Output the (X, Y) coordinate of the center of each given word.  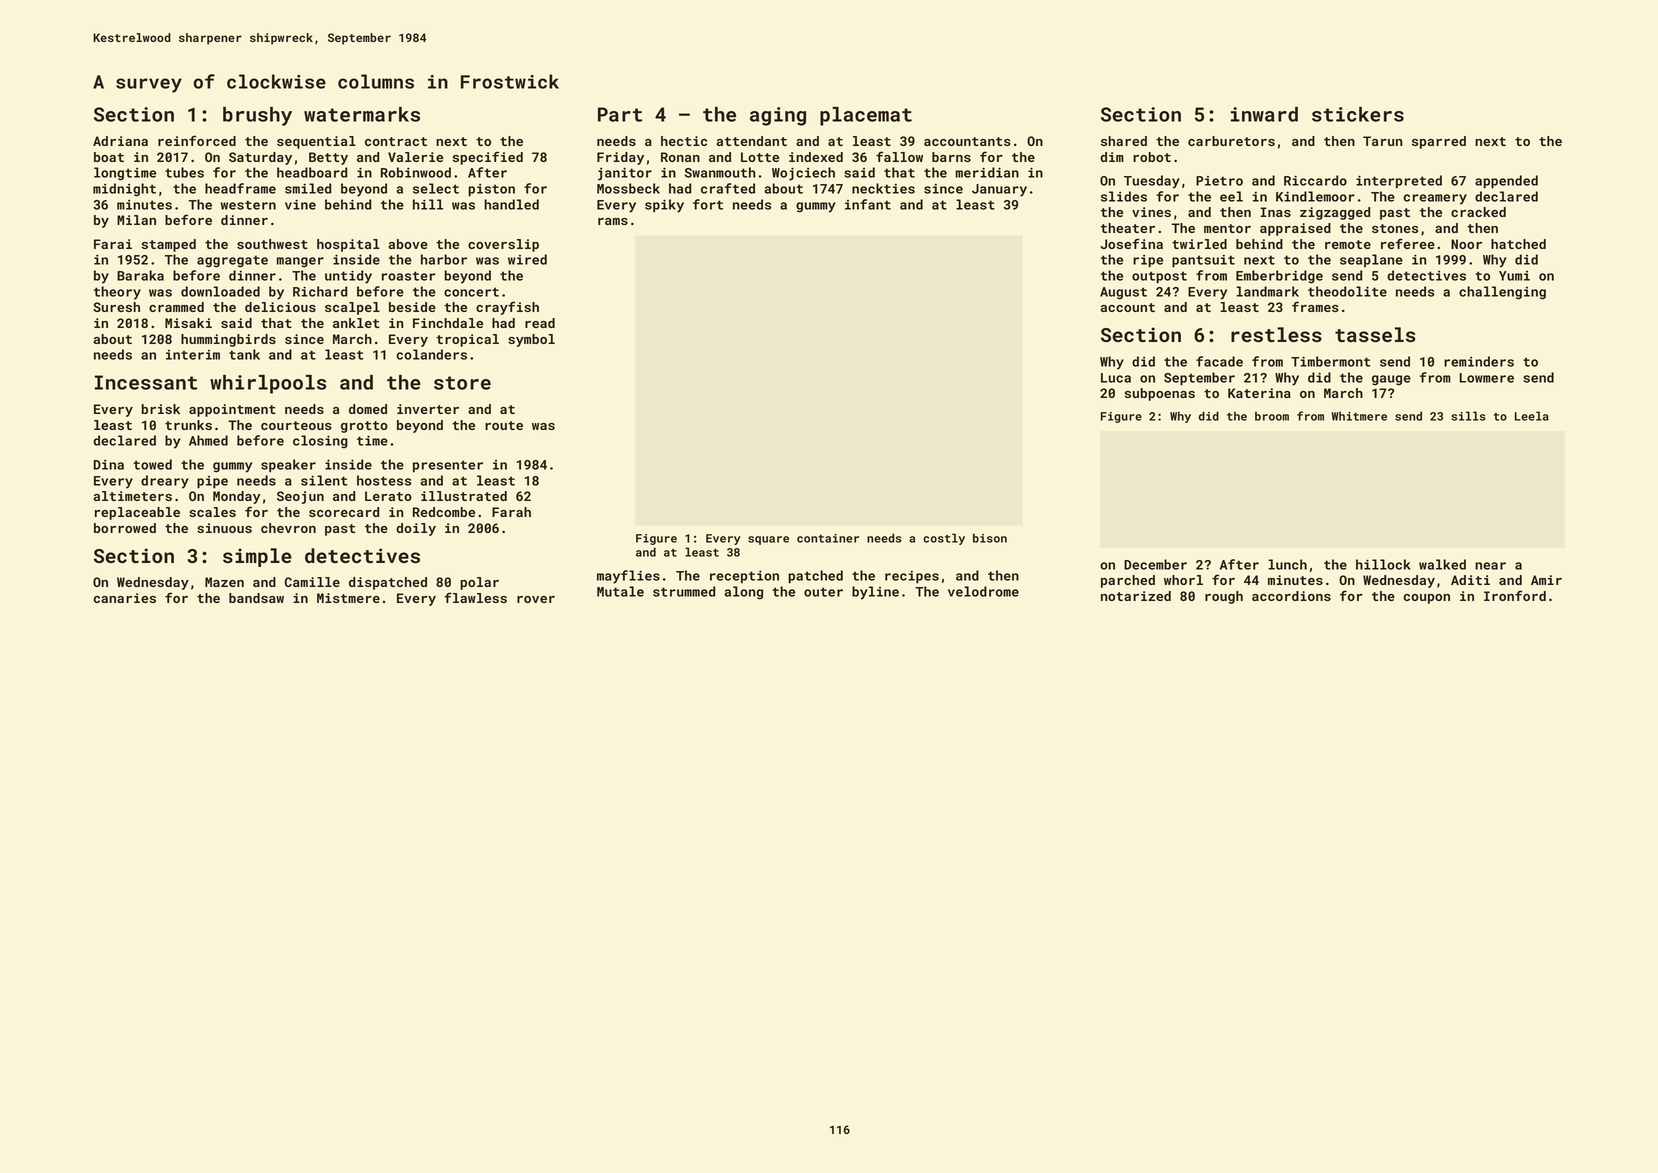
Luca (1116, 378)
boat (109, 157)
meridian (987, 172)
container (828, 538)
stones (1395, 228)
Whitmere (1359, 416)
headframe (240, 188)
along (743, 593)
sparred (1439, 142)
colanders (431, 354)
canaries (124, 598)
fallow (899, 156)
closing (320, 442)
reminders (1479, 361)
